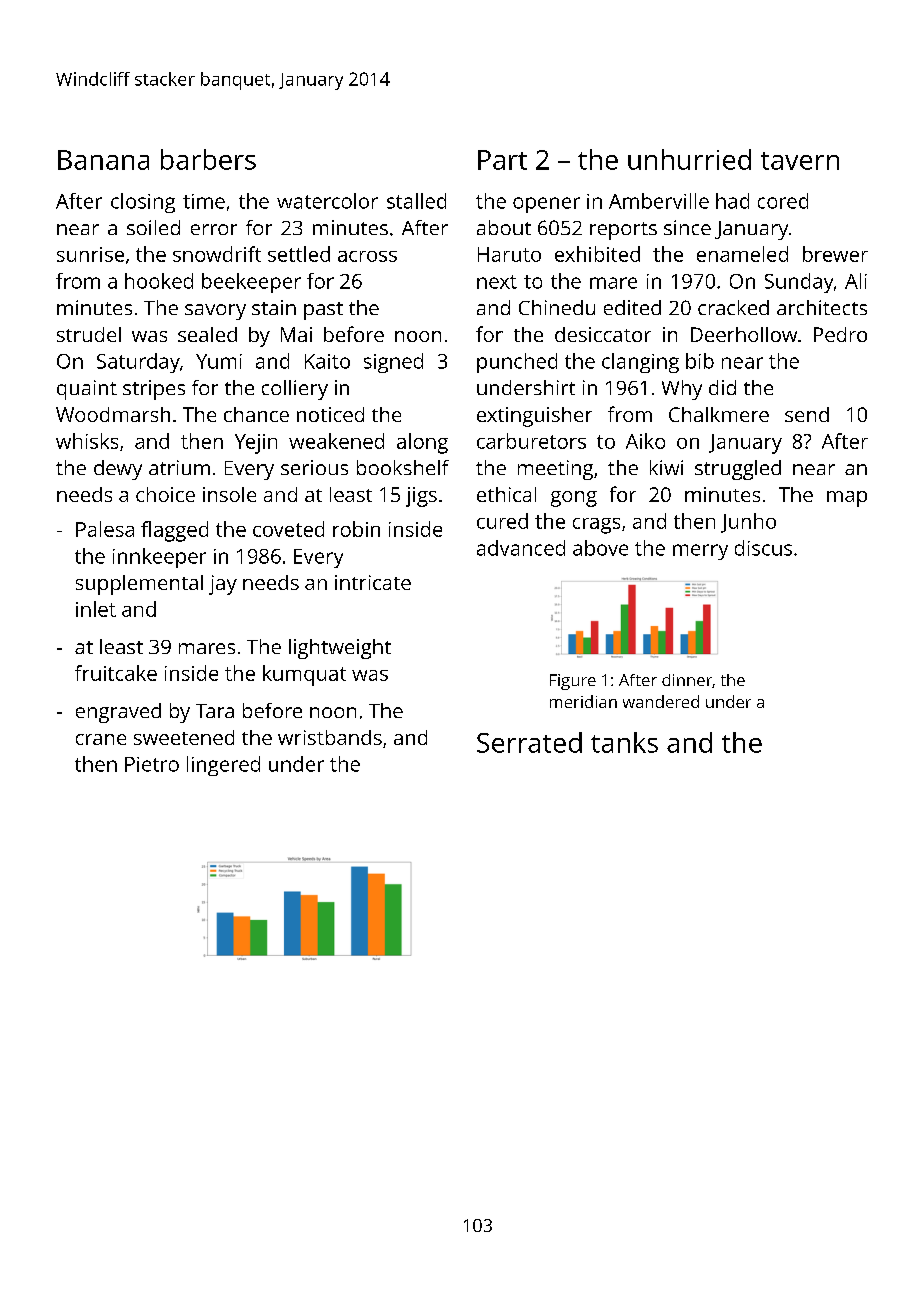 The height and width of the page is (1311, 924). I want to click on error, so click(214, 229).
